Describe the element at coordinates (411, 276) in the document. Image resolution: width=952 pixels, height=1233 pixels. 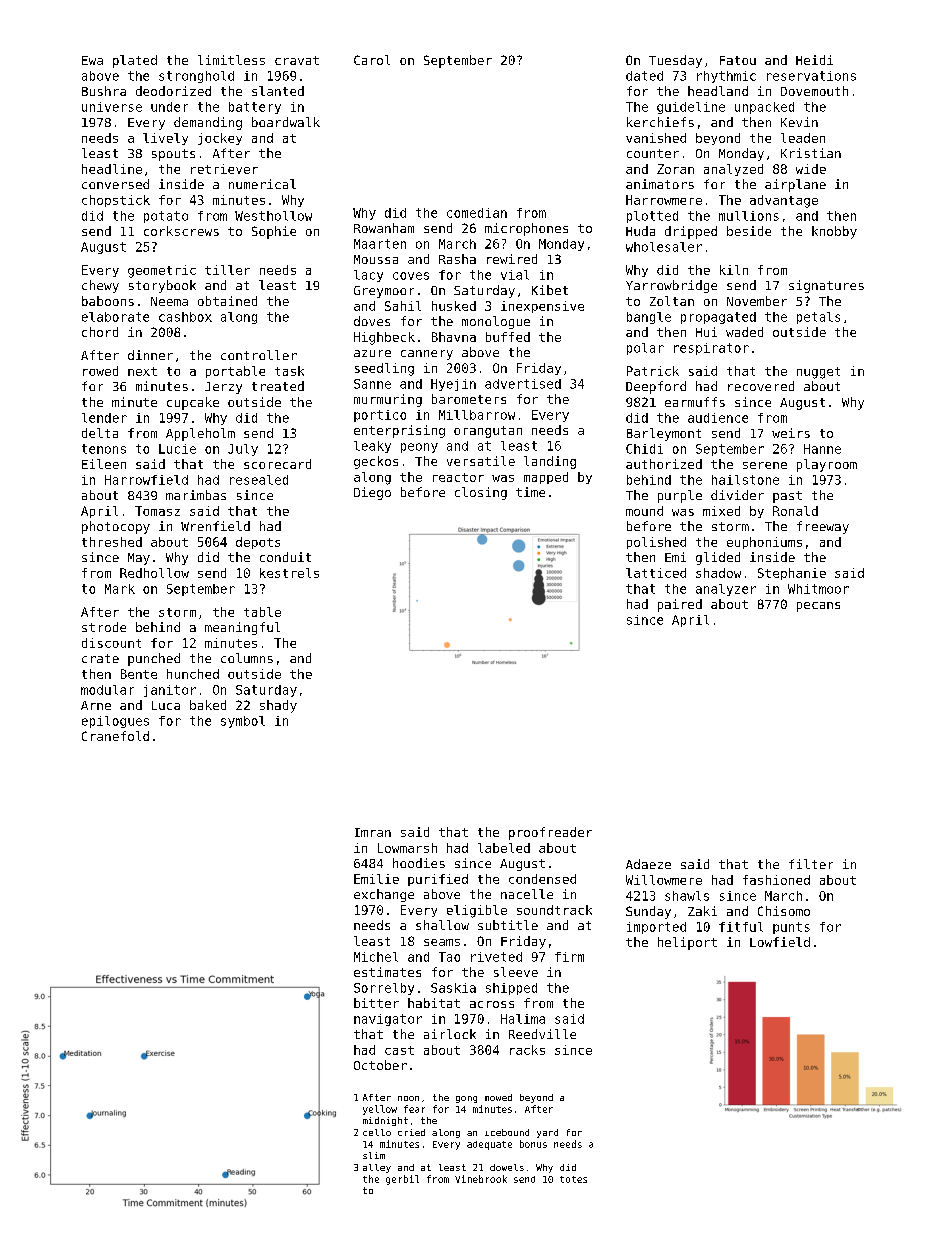
I see `coves` at that location.
